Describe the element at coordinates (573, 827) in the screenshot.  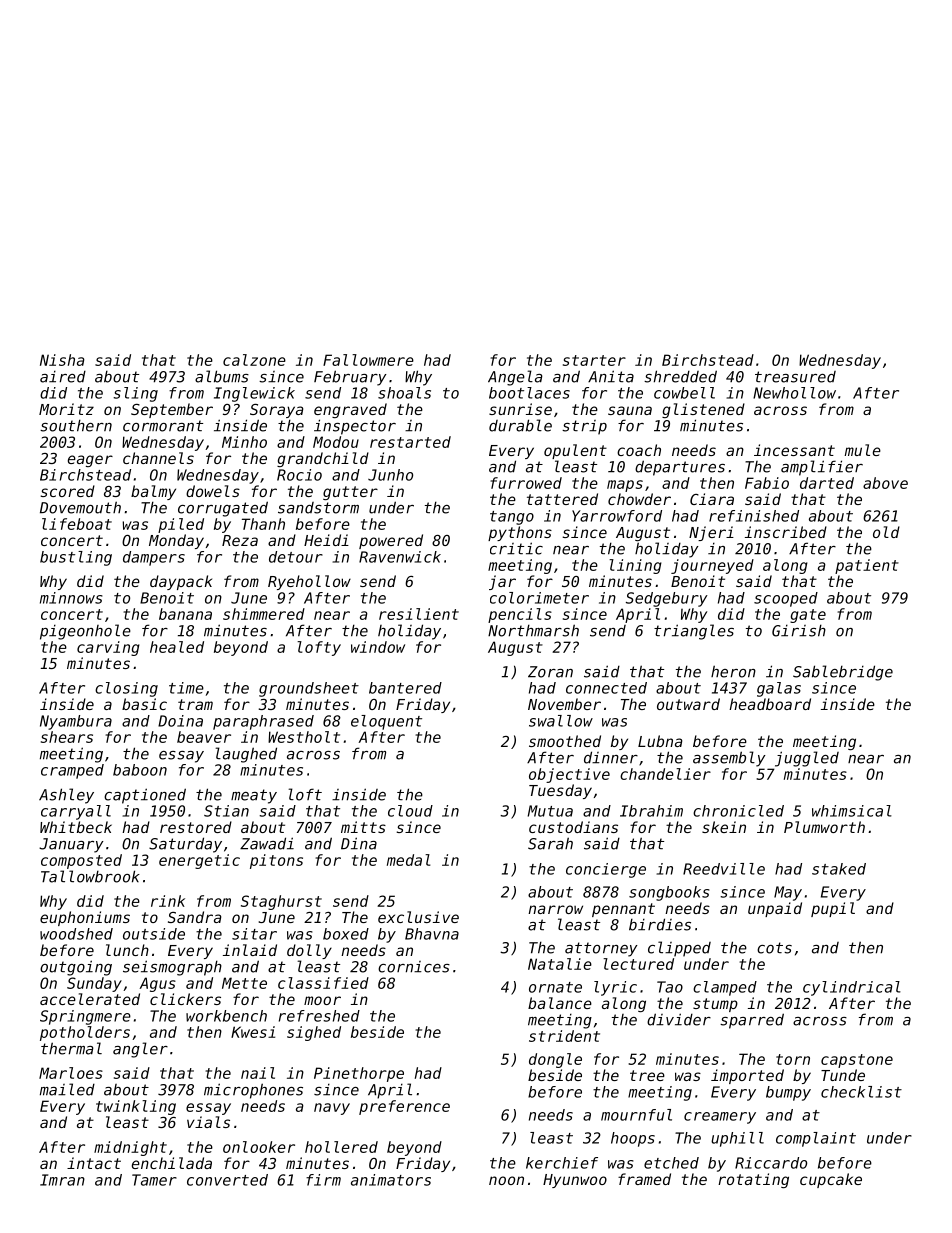
I see `custodians` at that location.
